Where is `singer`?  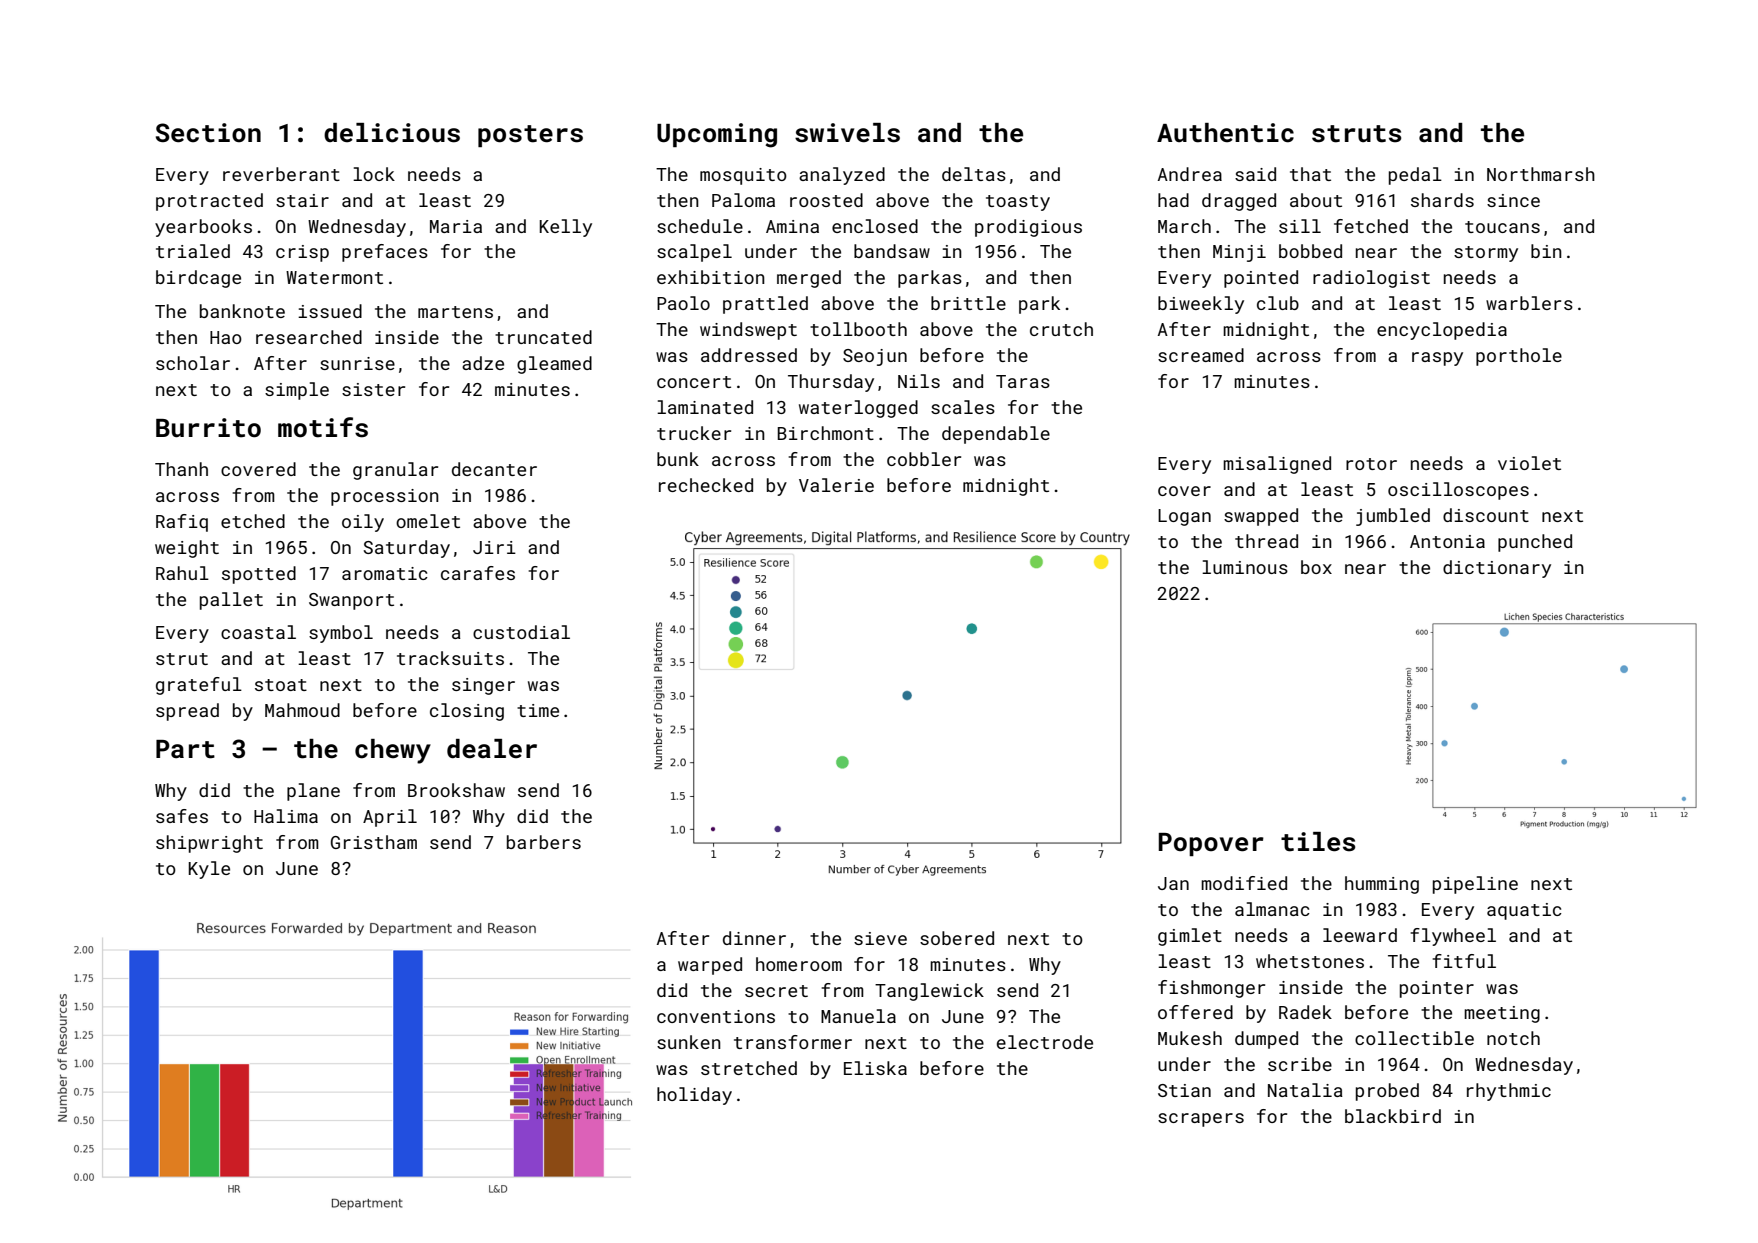
singer is located at coordinates (483, 686).
